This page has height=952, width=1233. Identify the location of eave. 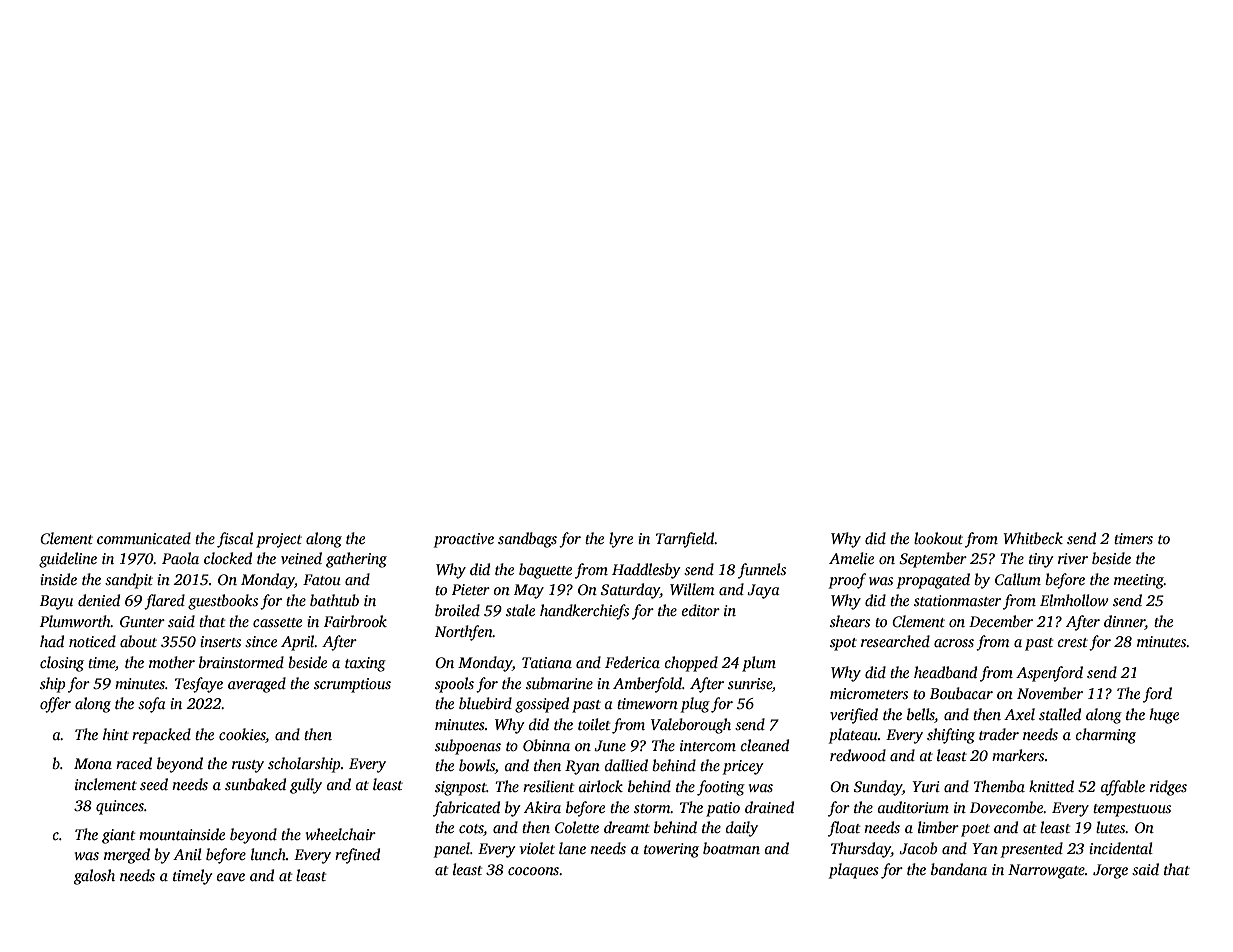
(231, 877).
